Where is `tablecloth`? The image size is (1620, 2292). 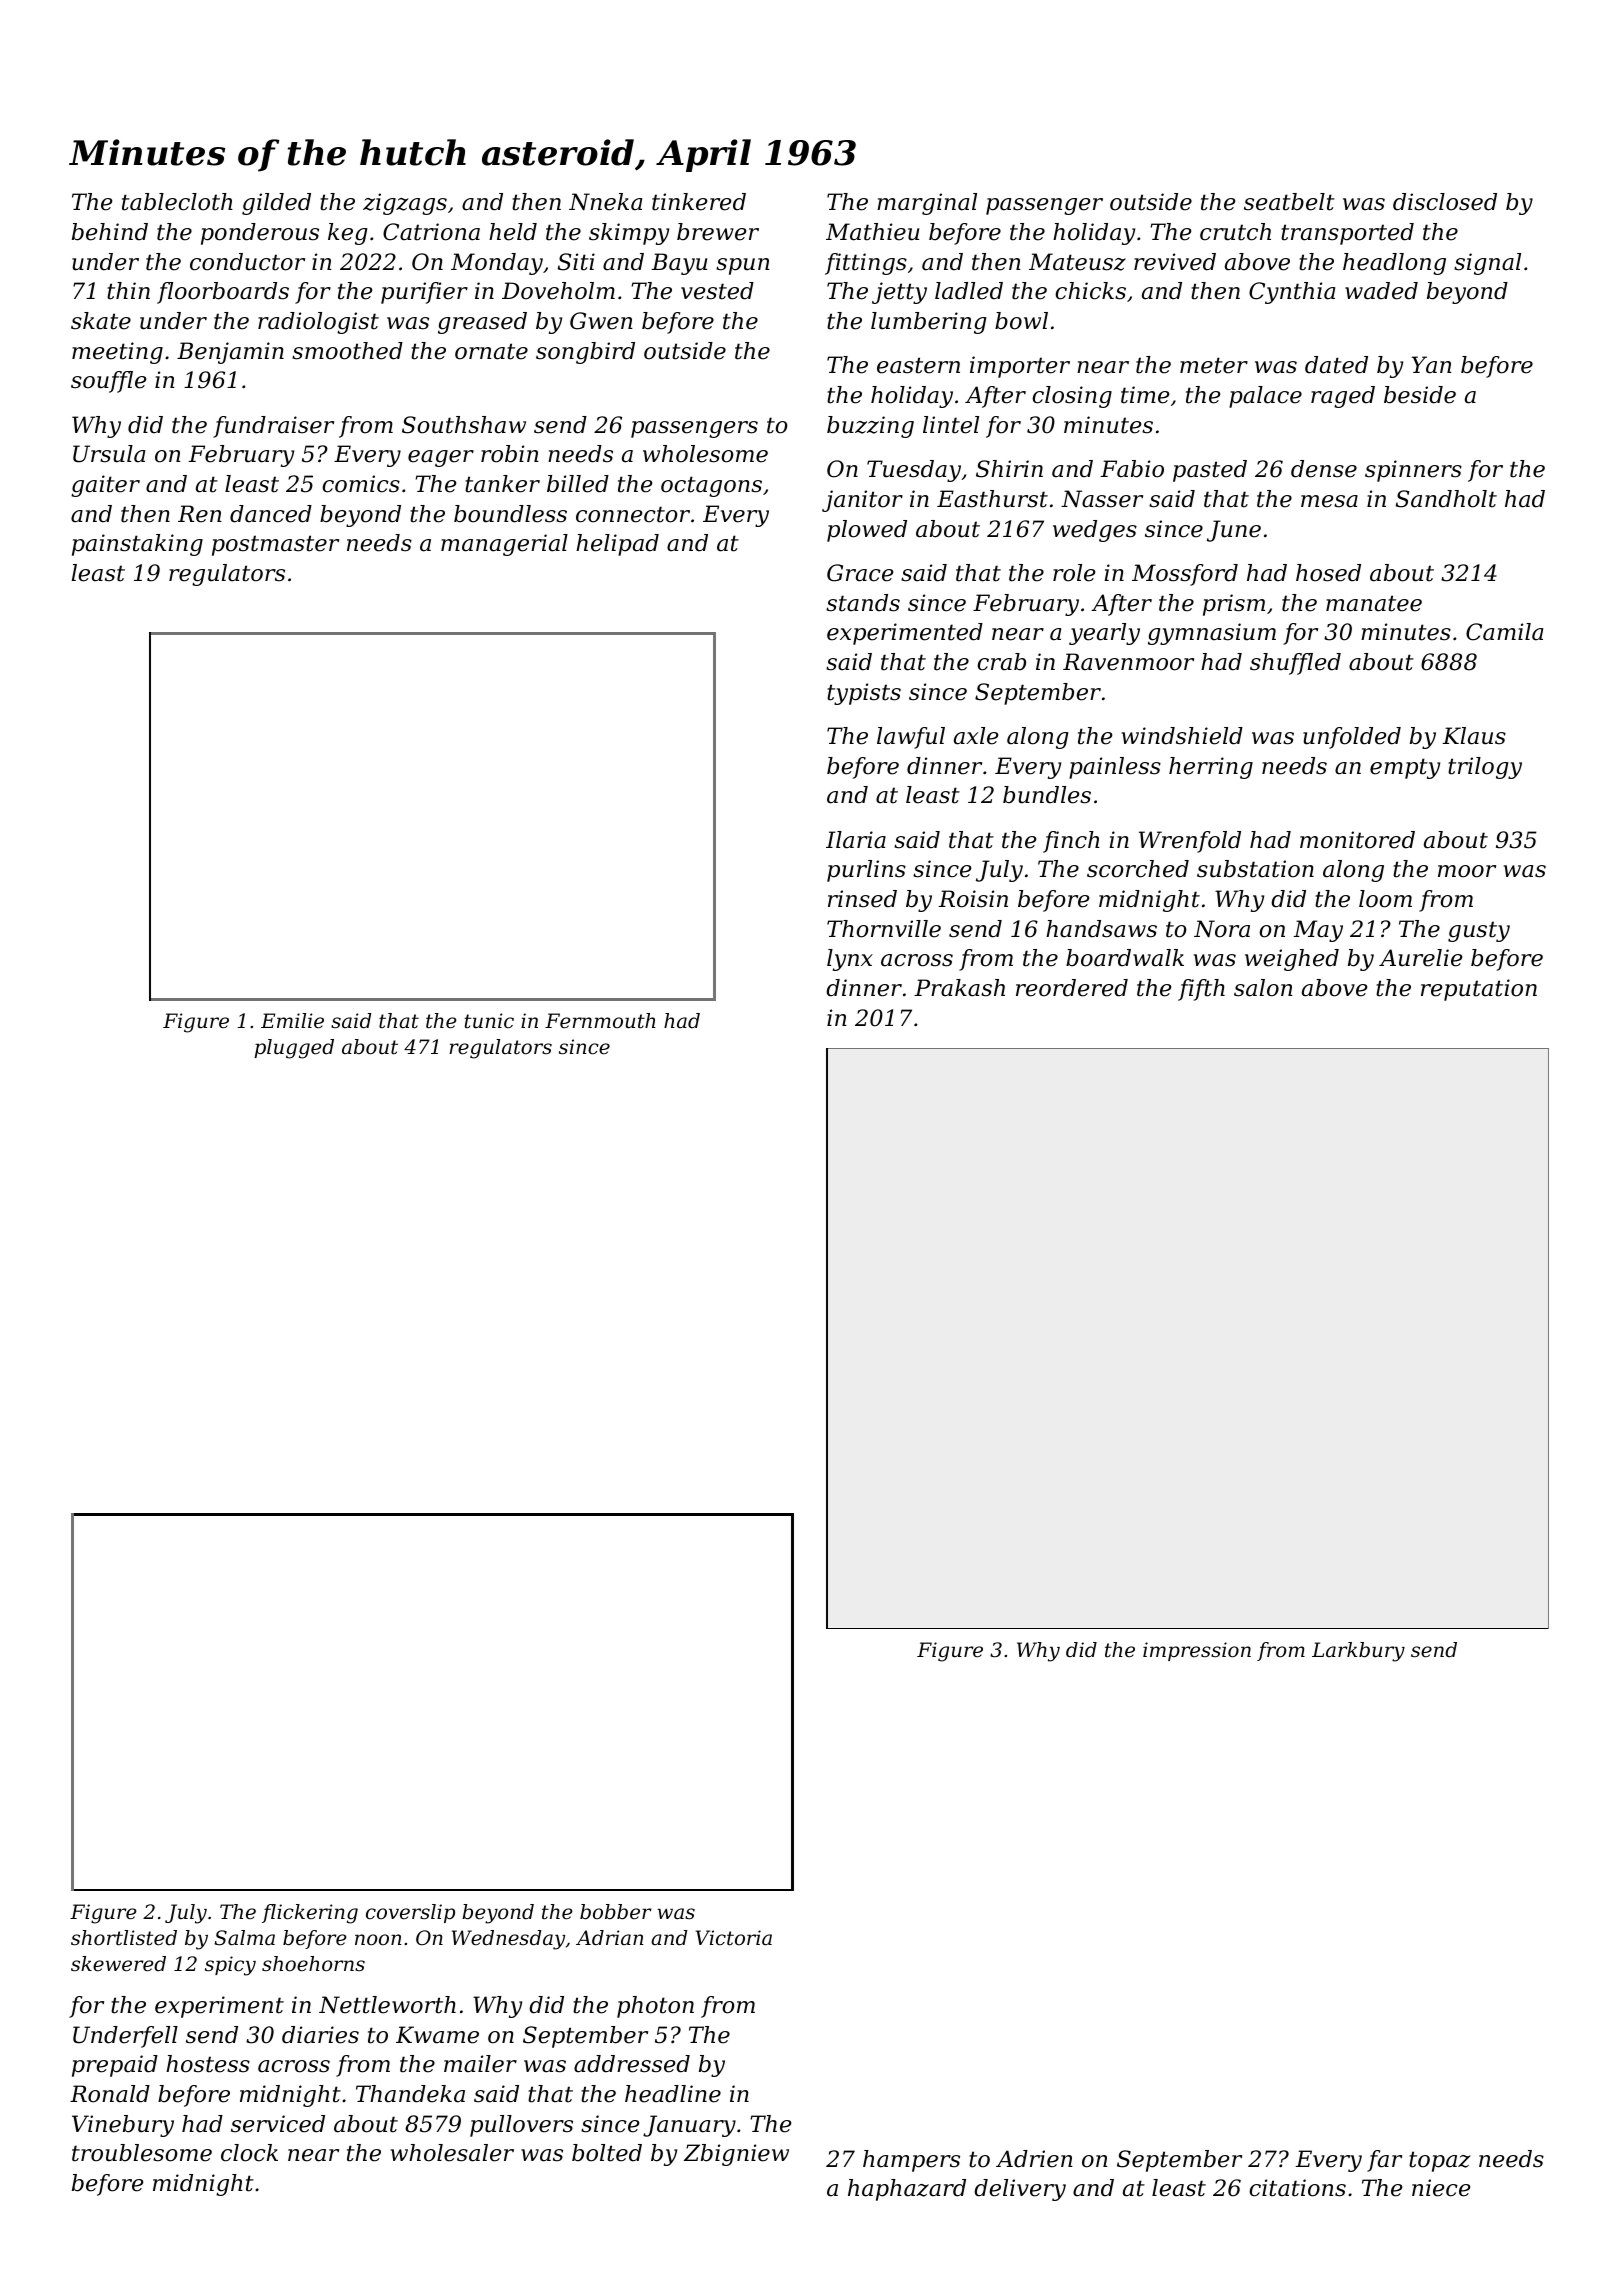
tablecloth is located at coordinates (177, 202).
